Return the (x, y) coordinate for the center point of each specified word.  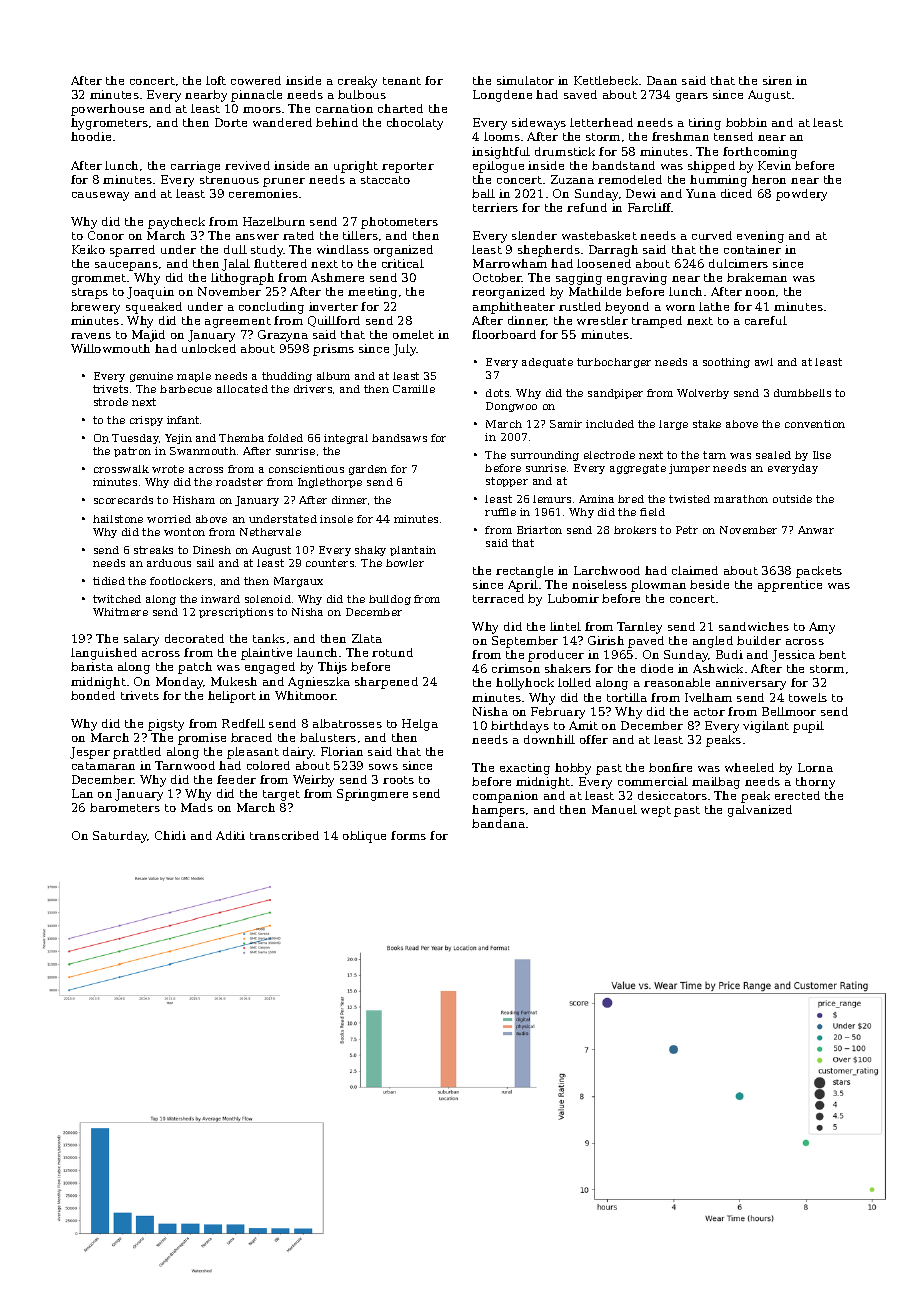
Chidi (170, 835)
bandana (498, 823)
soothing (726, 363)
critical (403, 263)
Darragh (613, 251)
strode (111, 402)
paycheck (176, 223)
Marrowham (510, 263)
